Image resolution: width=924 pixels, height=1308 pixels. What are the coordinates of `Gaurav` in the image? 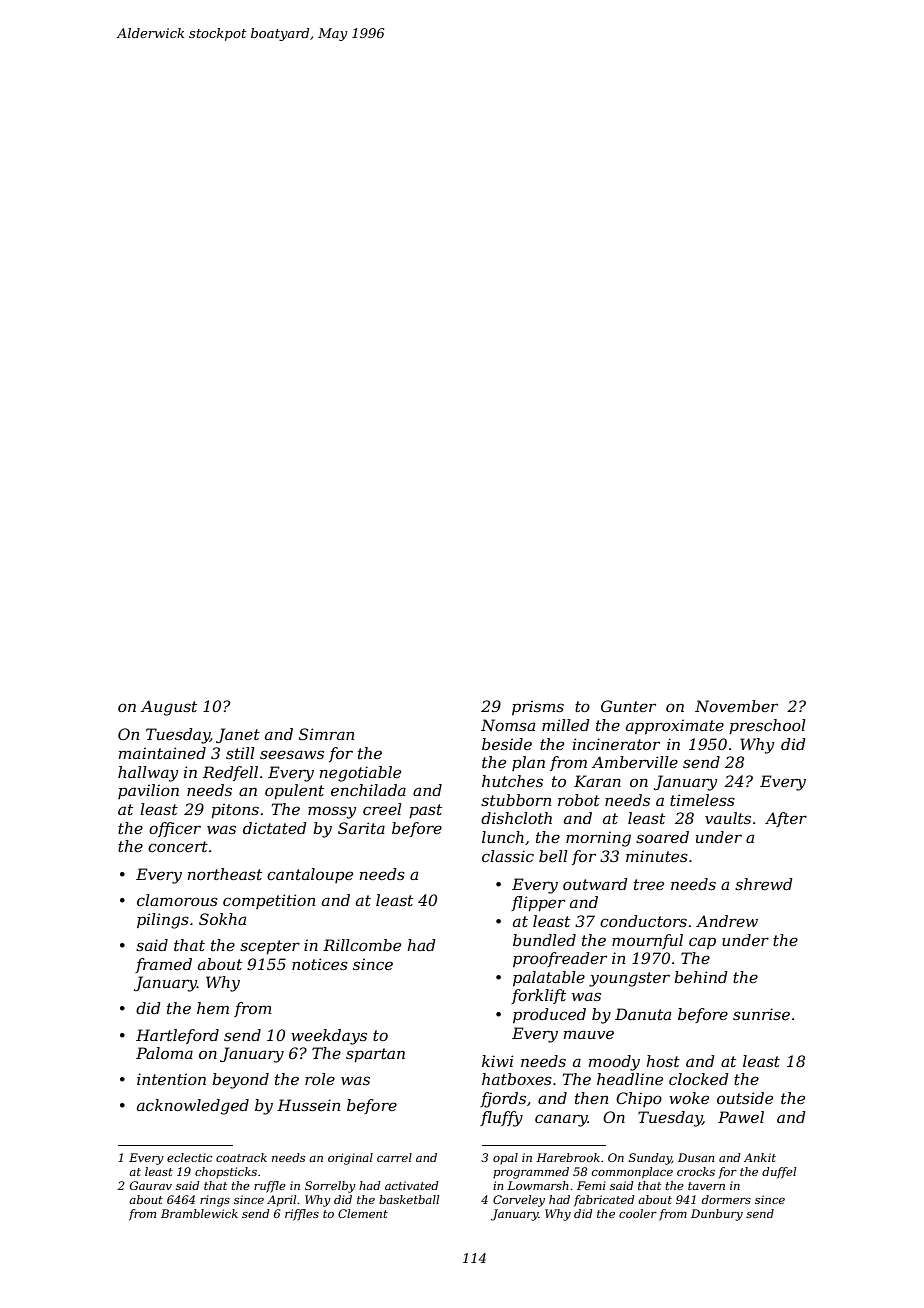 It's located at (151, 1185).
